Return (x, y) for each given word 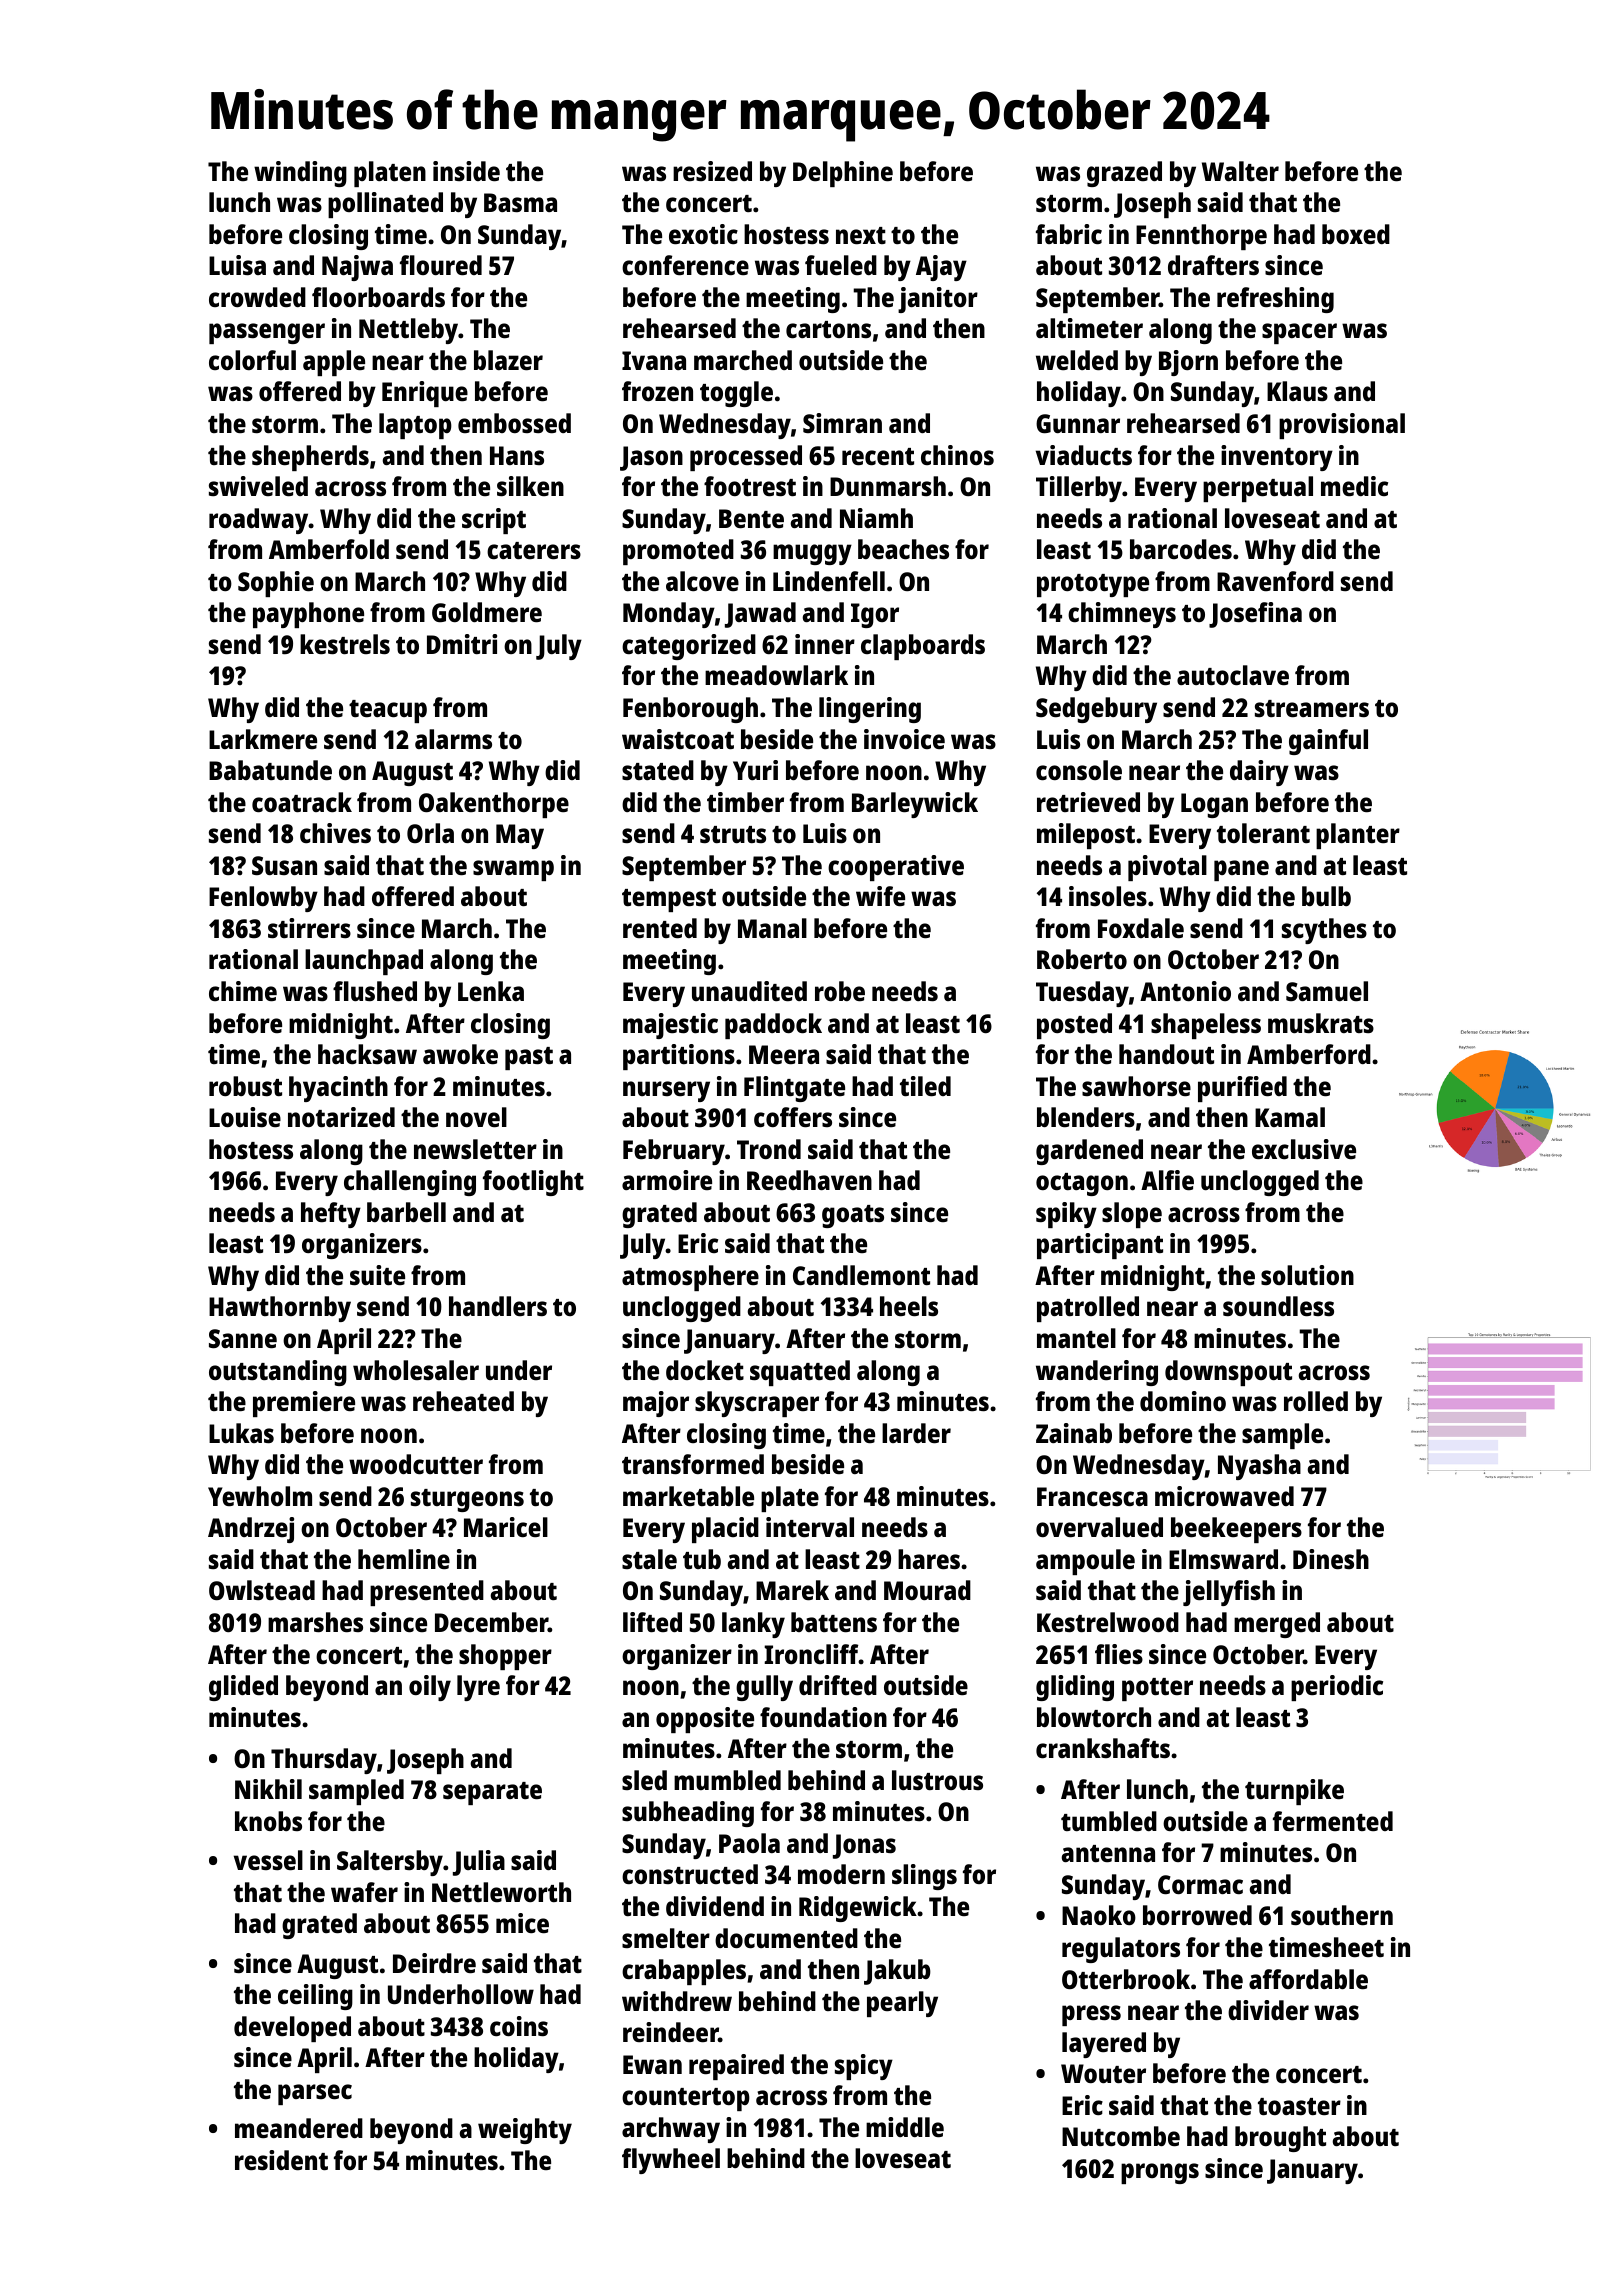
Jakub (897, 1972)
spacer (1299, 333)
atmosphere (690, 1278)
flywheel (671, 2161)
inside (466, 171)
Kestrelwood (1108, 1622)
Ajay (941, 268)
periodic (1337, 1688)
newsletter (475, 1149)
